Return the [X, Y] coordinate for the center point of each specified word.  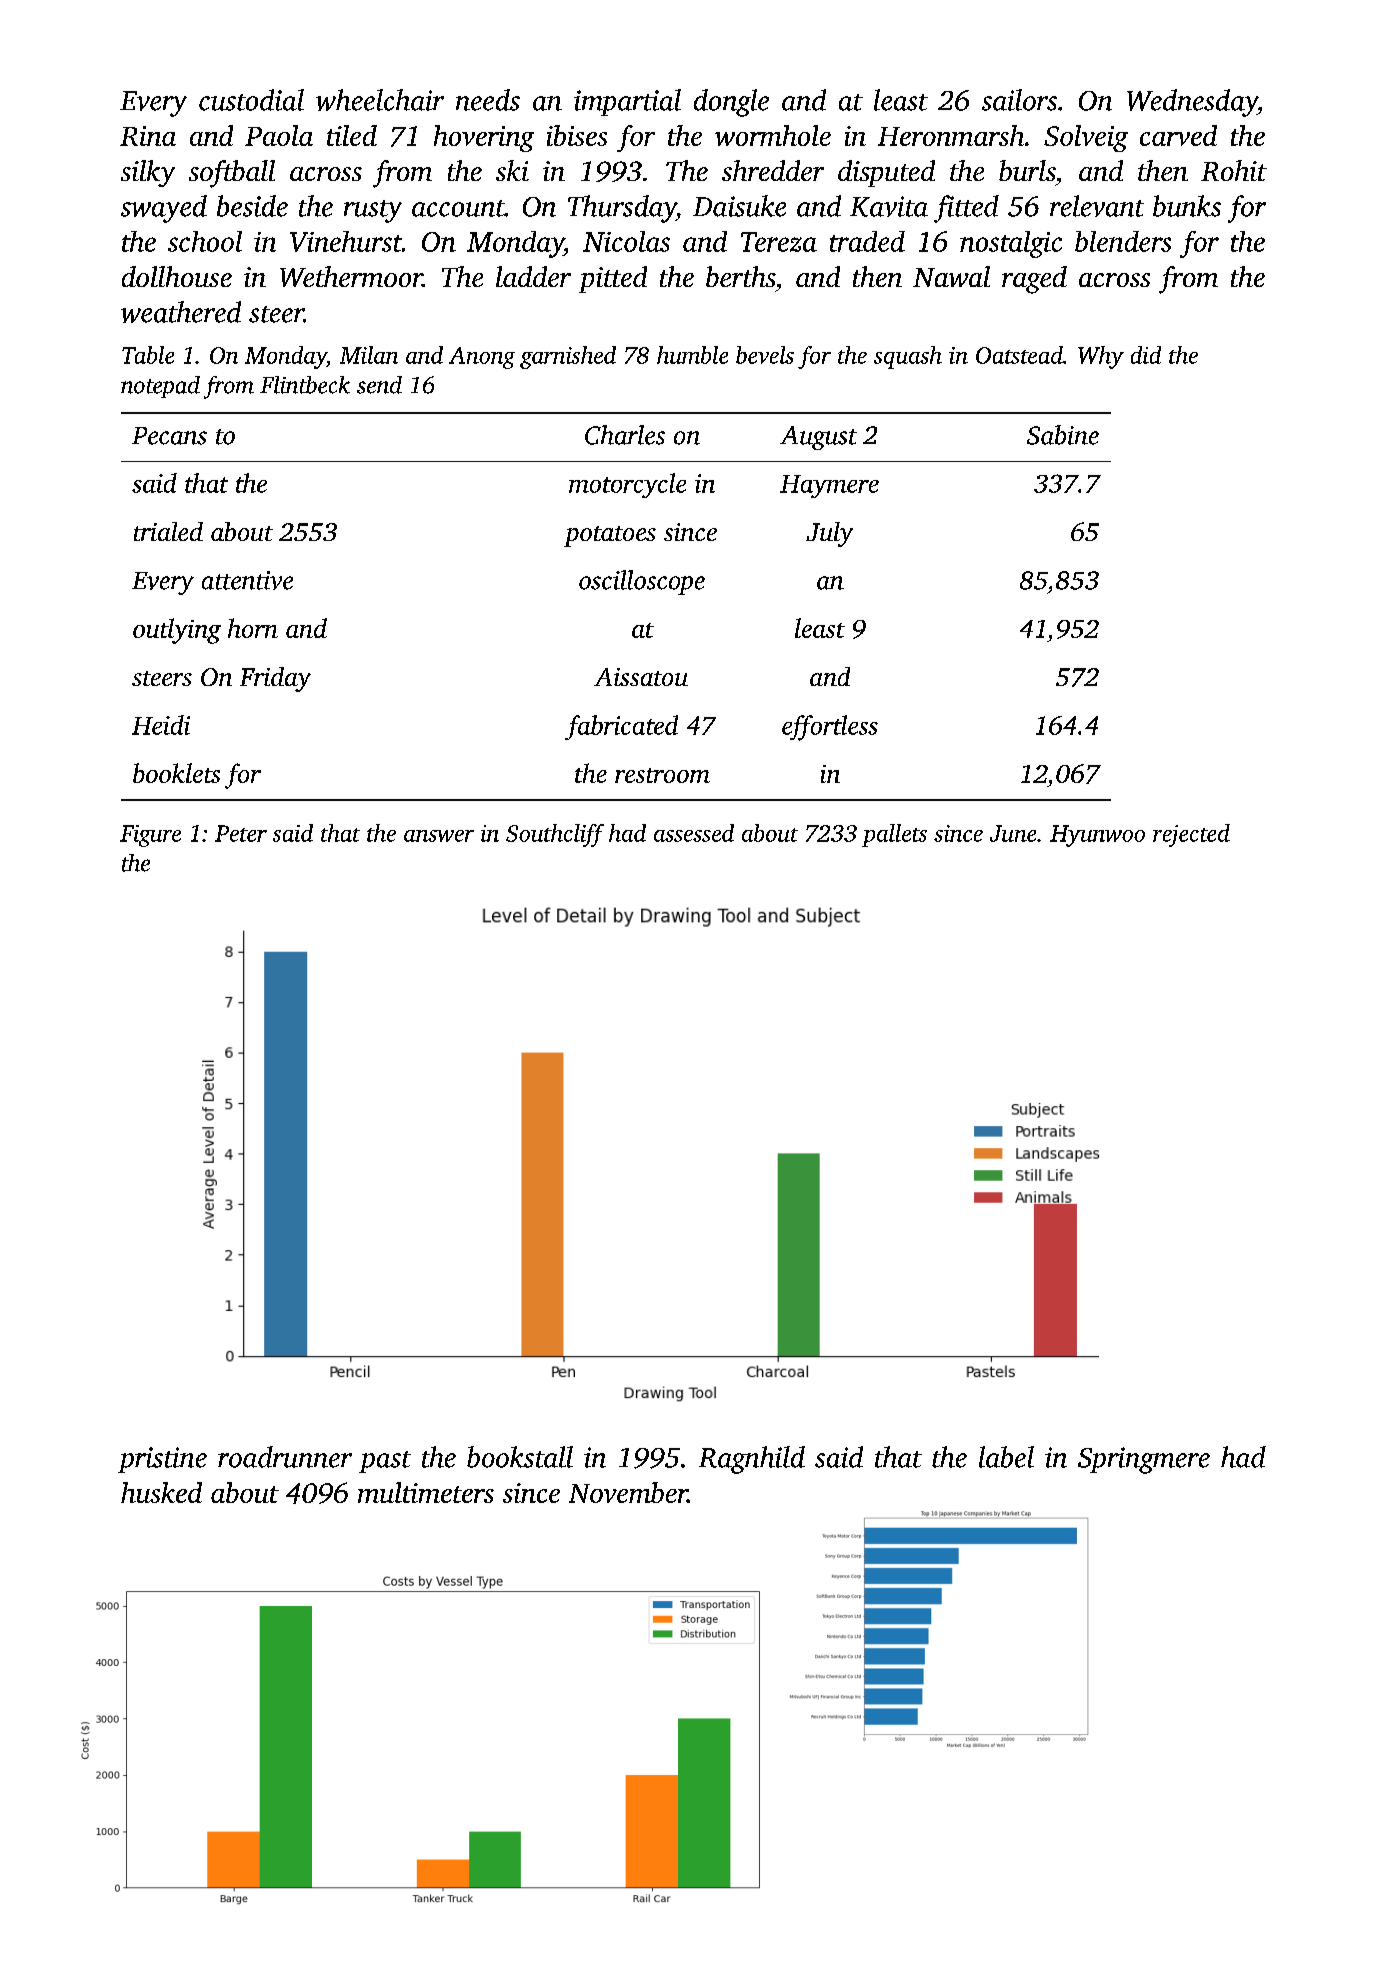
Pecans [169, 436]
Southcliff [555, 835]
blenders [1123, 241]
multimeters [426, 1492]
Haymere [829, 486]
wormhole [773, 135]
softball [232, 174]
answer [439, 836]
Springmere [1144, 1460]
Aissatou [641, 677]
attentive [247, 580]
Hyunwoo [1097, 836]
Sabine [1063, 435]
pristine [162, 1460]
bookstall [520, 1457]
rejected [1191, 835]
